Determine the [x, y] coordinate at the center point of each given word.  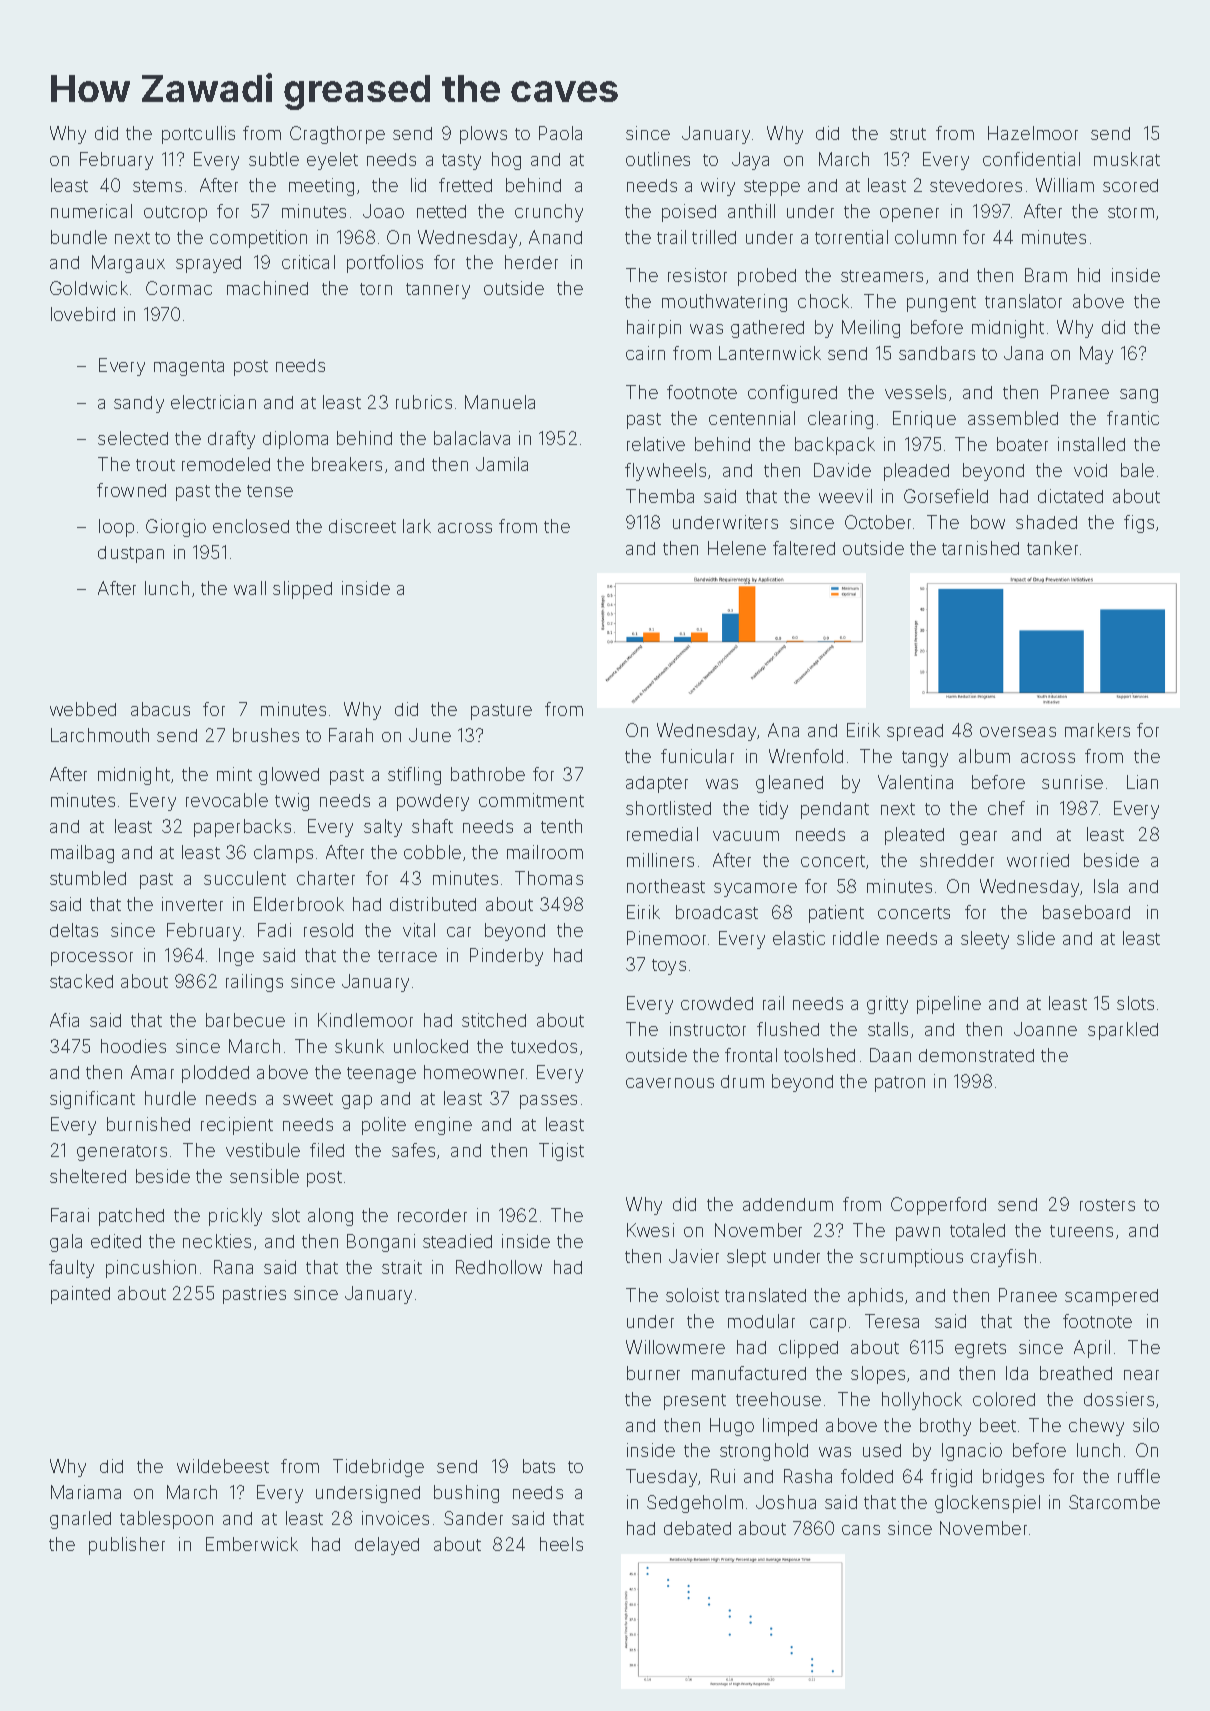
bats [539, 1466]
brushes [266, 735]
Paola [560, 133]
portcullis [198, 135]
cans [861, 1530]
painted [80, 1295]
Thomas [549, 878]
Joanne [1045, 1029]
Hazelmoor [1033, 133]
